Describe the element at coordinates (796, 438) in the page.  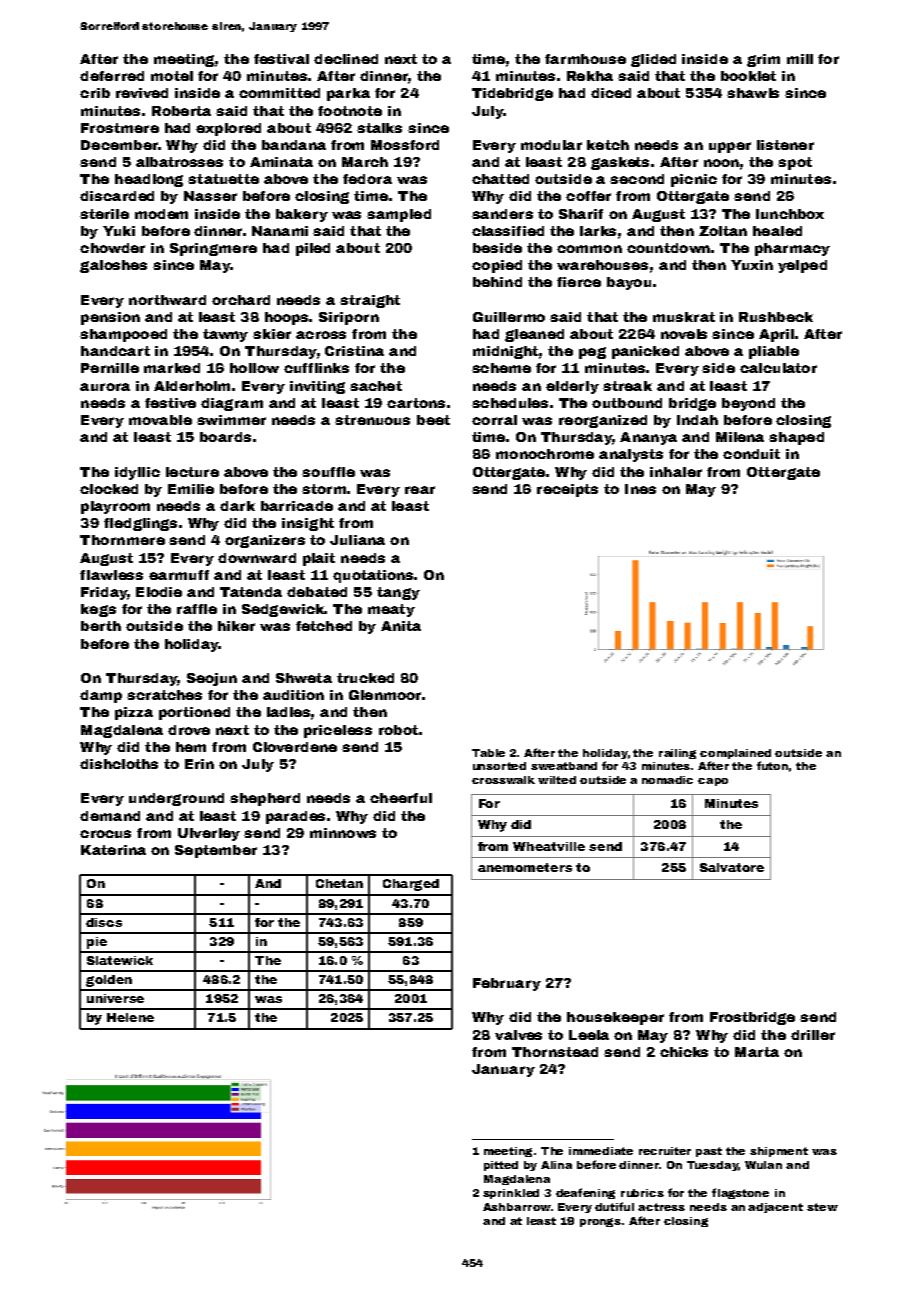
I see `shaped` at that location.
